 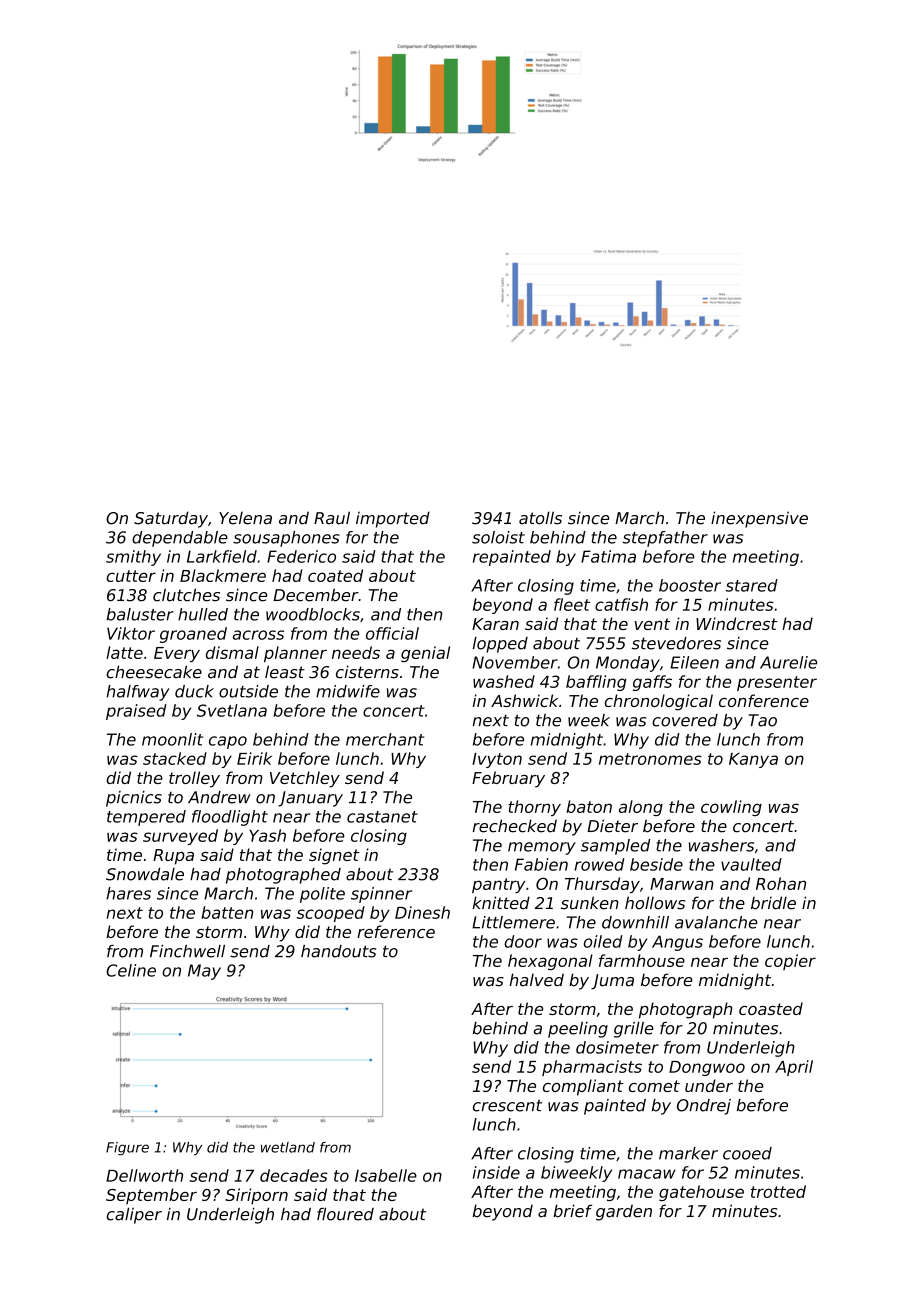 What do you see at coordinates (288, 1147) in the document?
I see `wetland` at bounding box center [288, 1147].
